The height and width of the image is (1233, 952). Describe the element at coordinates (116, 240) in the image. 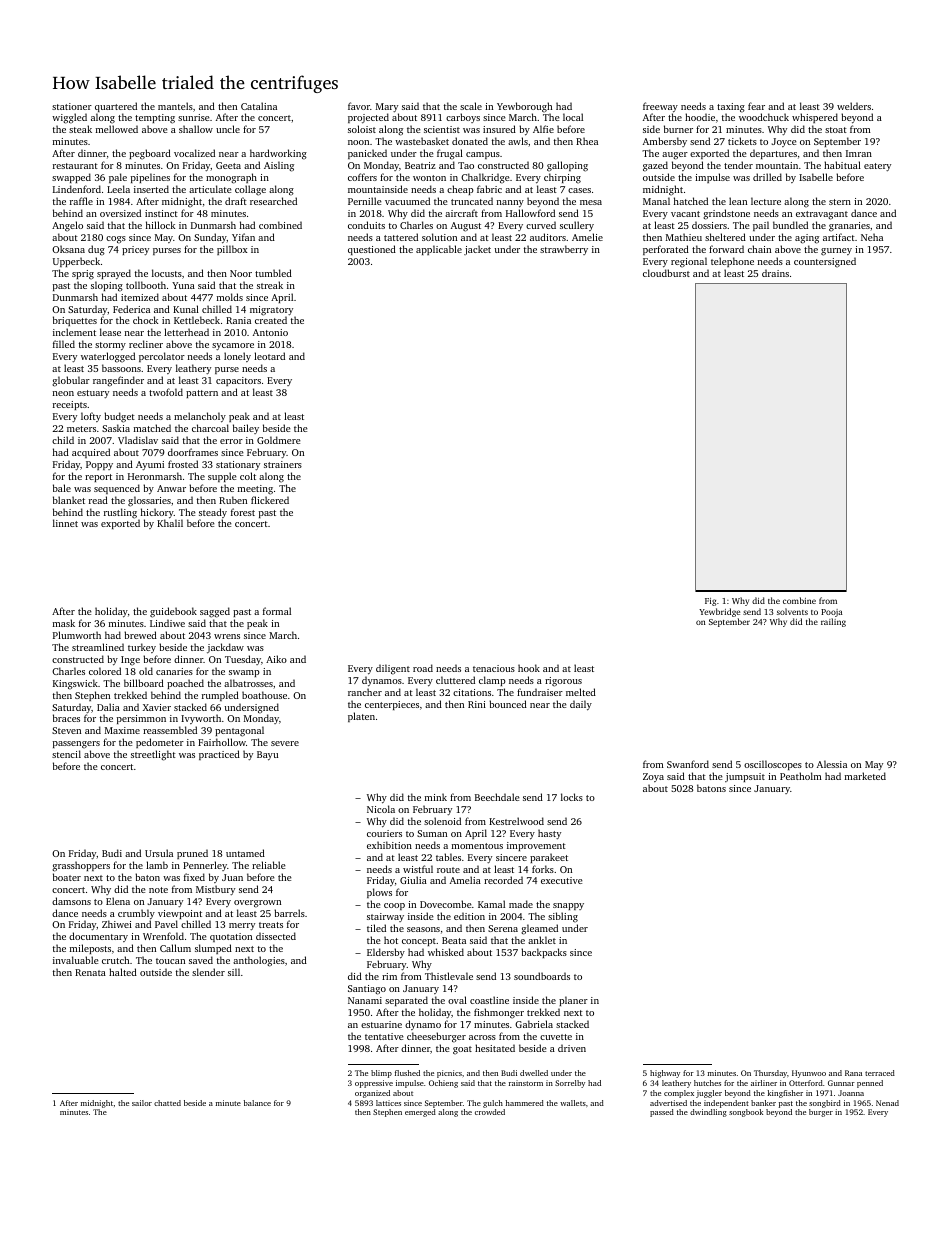

I see `cogs` at that location.
